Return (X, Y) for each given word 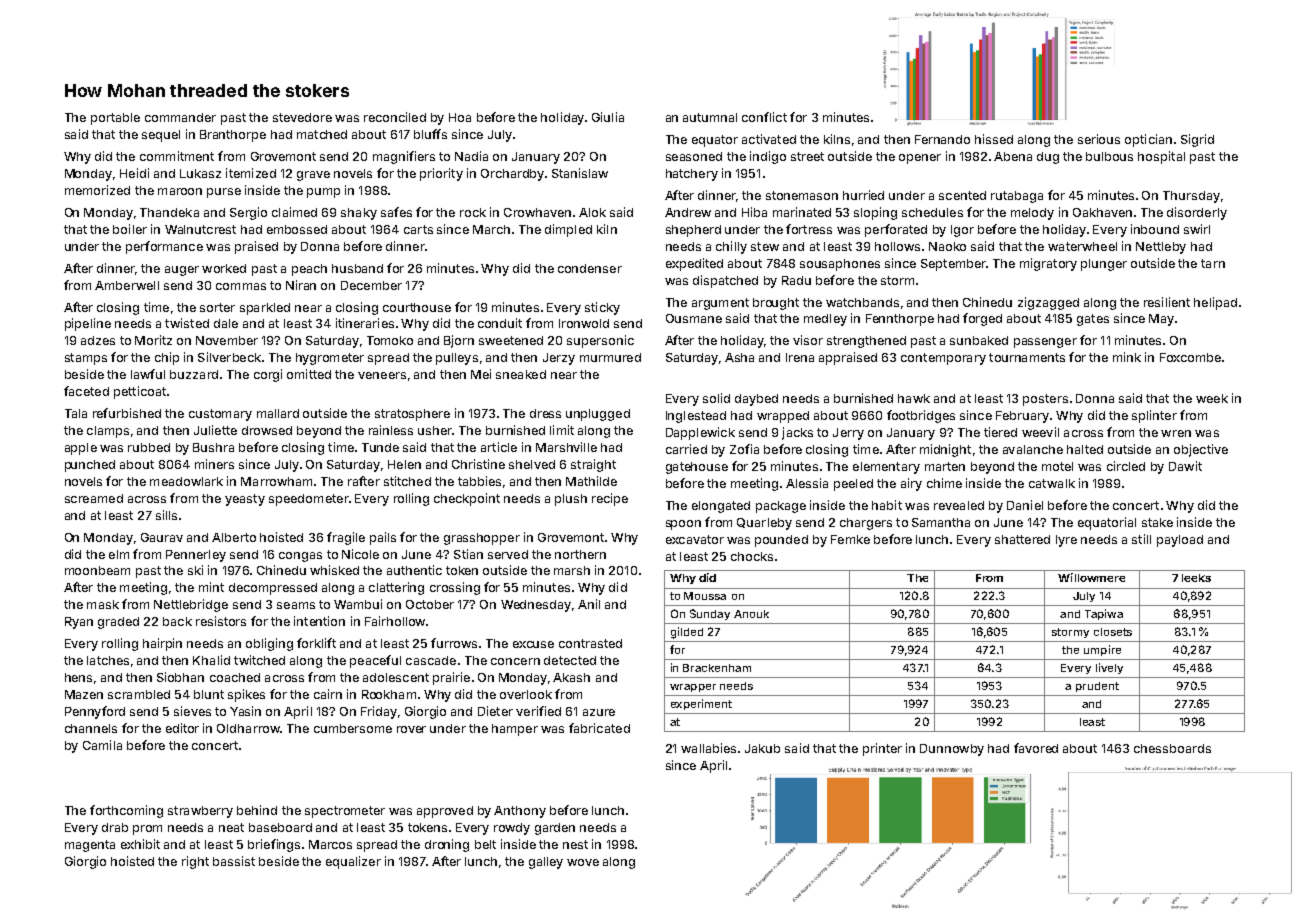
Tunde (380, 447)
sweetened (511, 340)
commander (180, 117)
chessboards (1172, 748)
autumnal (710, 117)
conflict (764, 117)
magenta (90, 846)
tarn (1213, 263)
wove (583, 862)
